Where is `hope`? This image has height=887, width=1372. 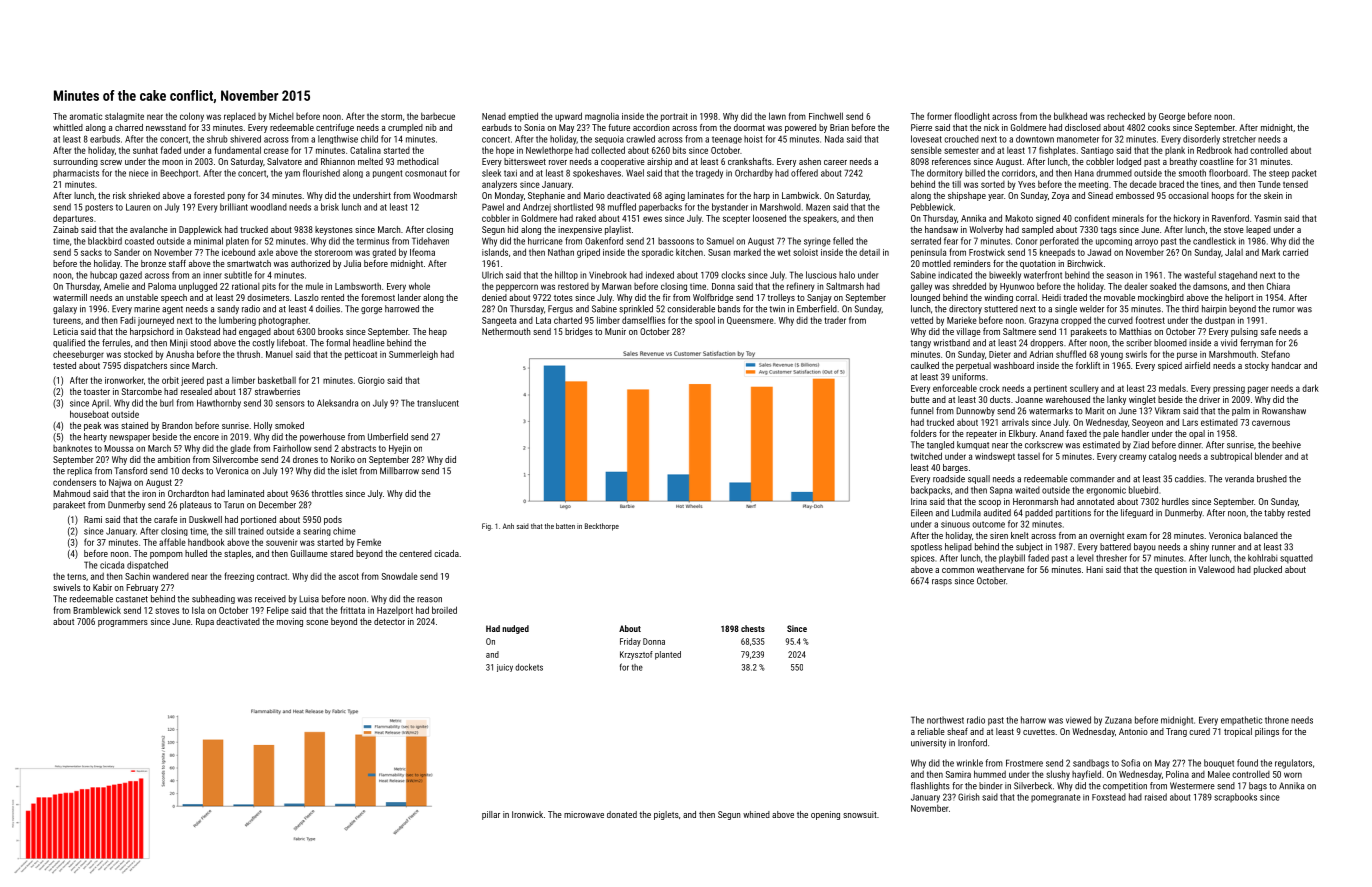
hope is located at coordinates (505, 151).
